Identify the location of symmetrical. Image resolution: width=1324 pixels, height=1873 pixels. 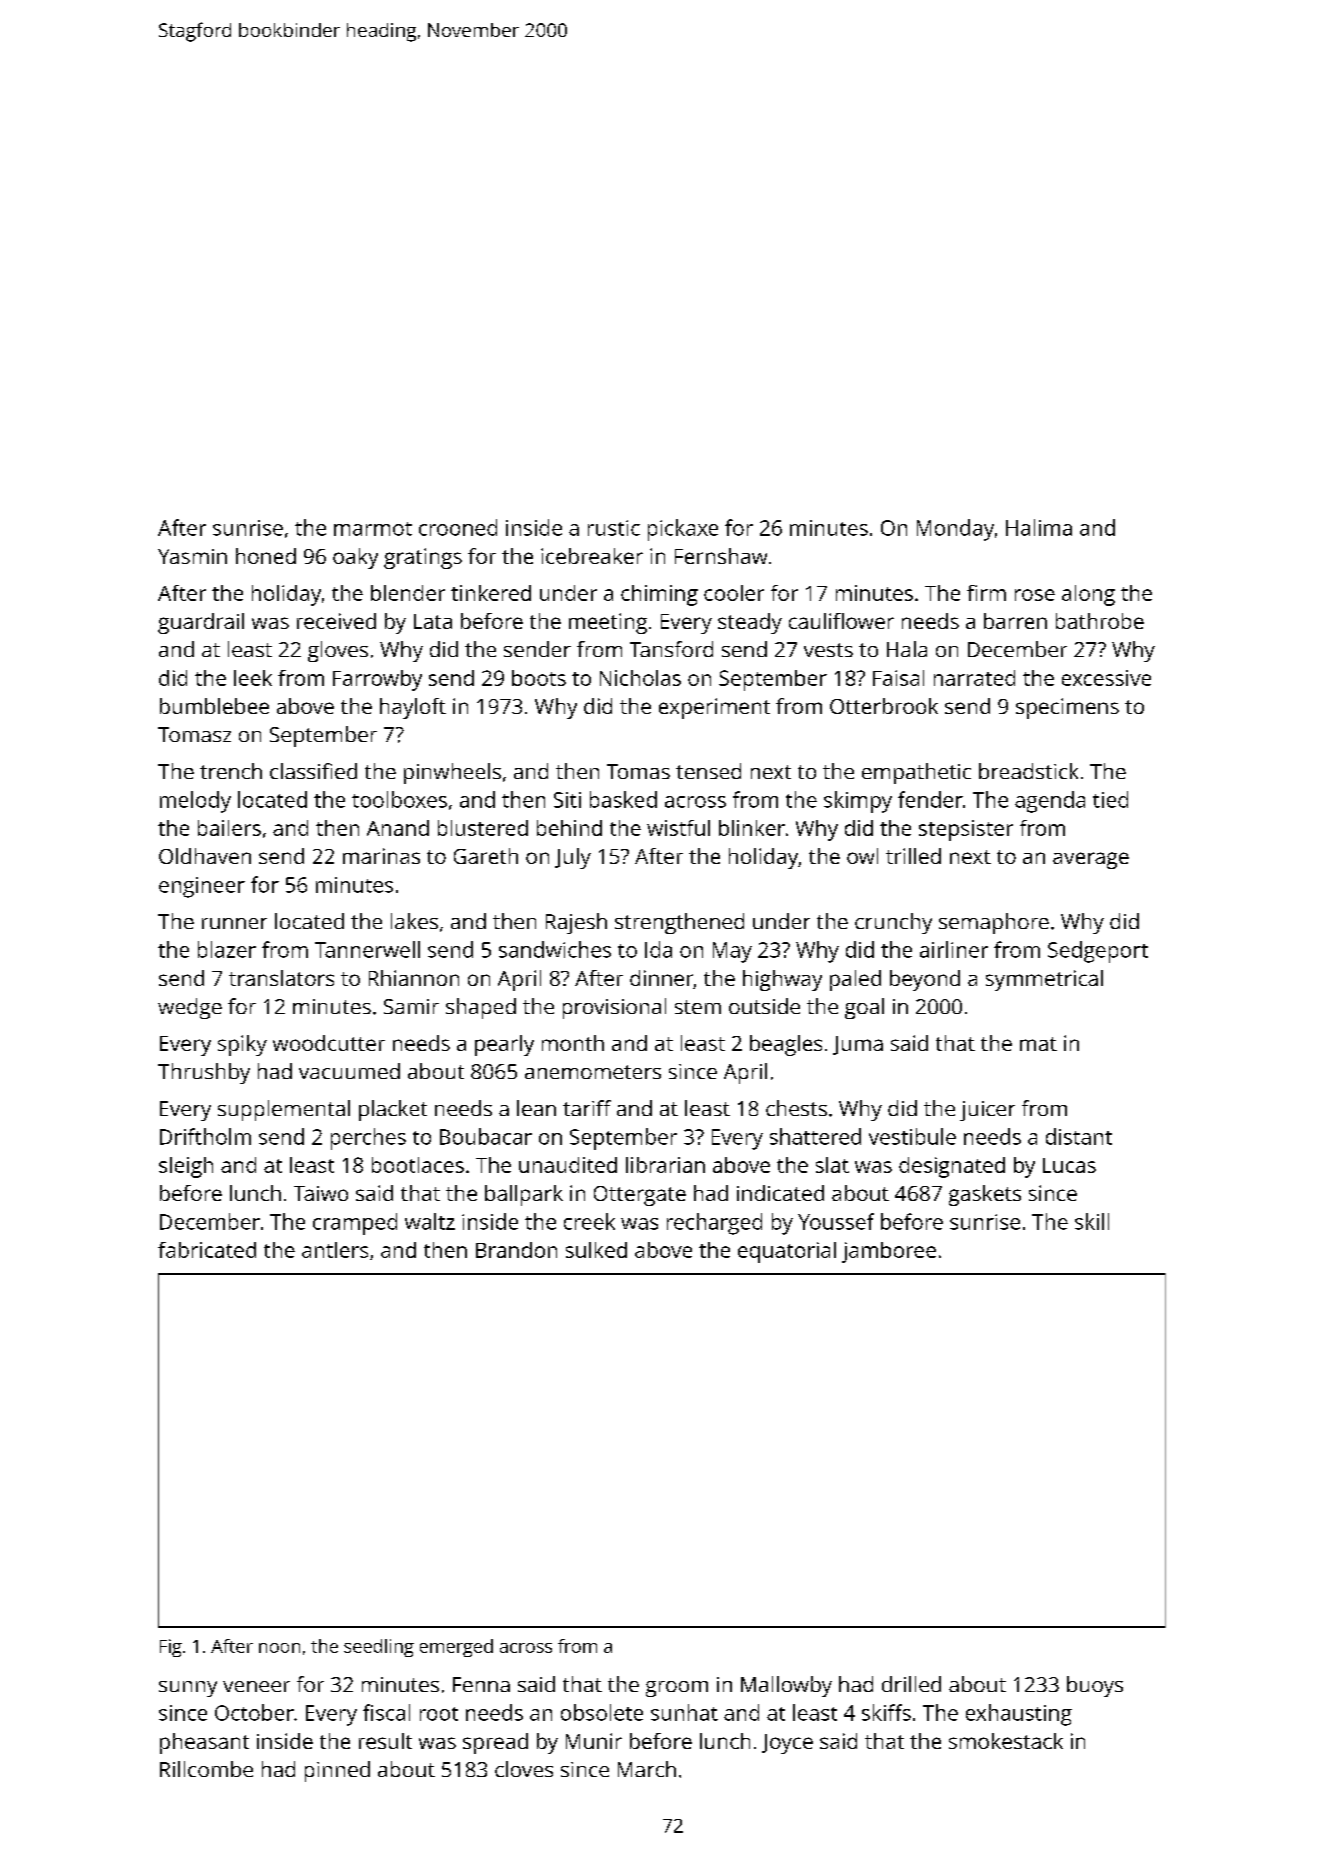
(1044, 980).
